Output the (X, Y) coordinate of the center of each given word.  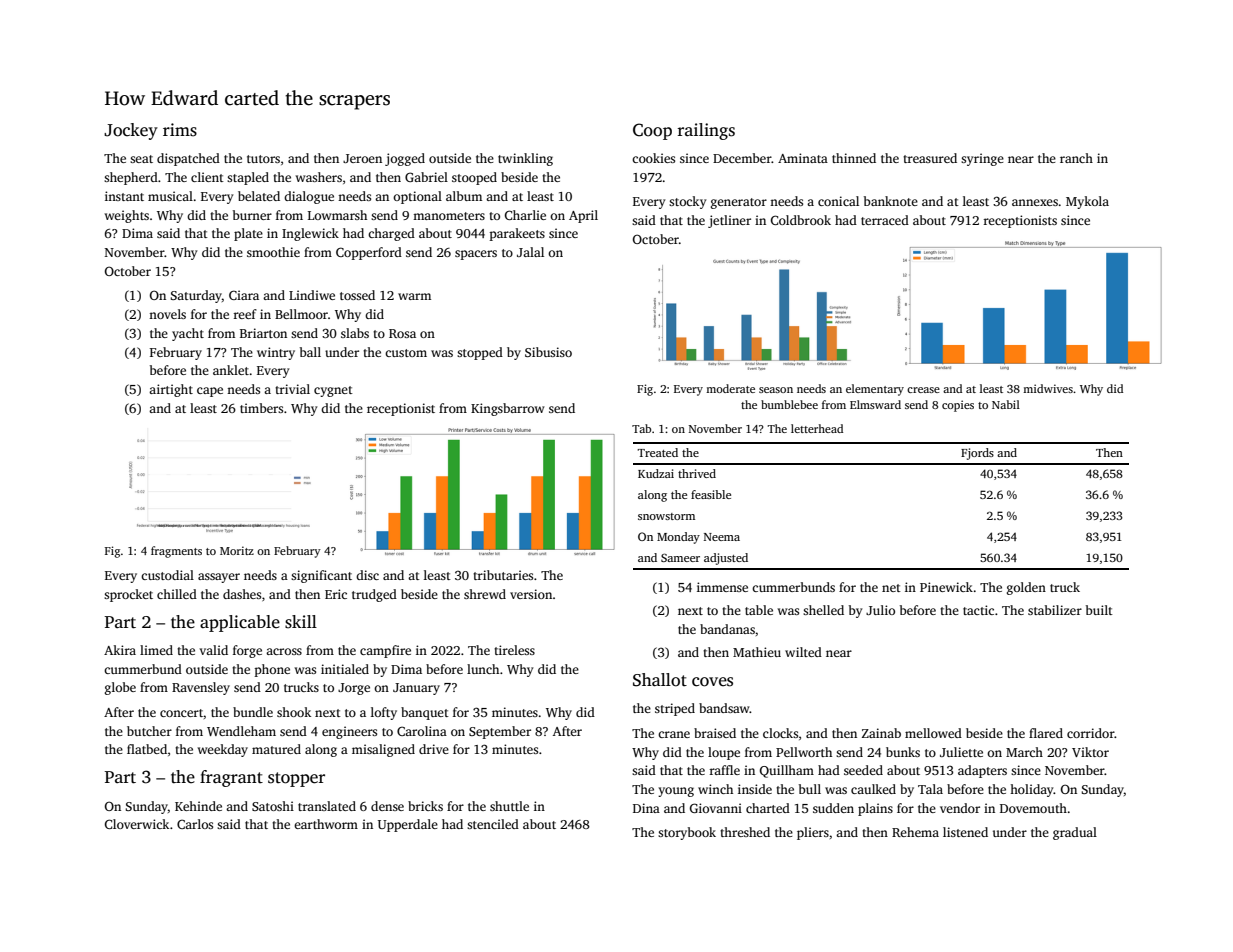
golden (1026, 588)
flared (1046, 733)
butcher (149, 731)
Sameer (680, 557)
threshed (745, 832)
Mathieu (757, 652)
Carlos (195, 824)
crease (923, 390)
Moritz (237, 550)
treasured (930, 158)
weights (127, 216)
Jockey (131, 131)
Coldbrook (801, 220)
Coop (652, 131)
